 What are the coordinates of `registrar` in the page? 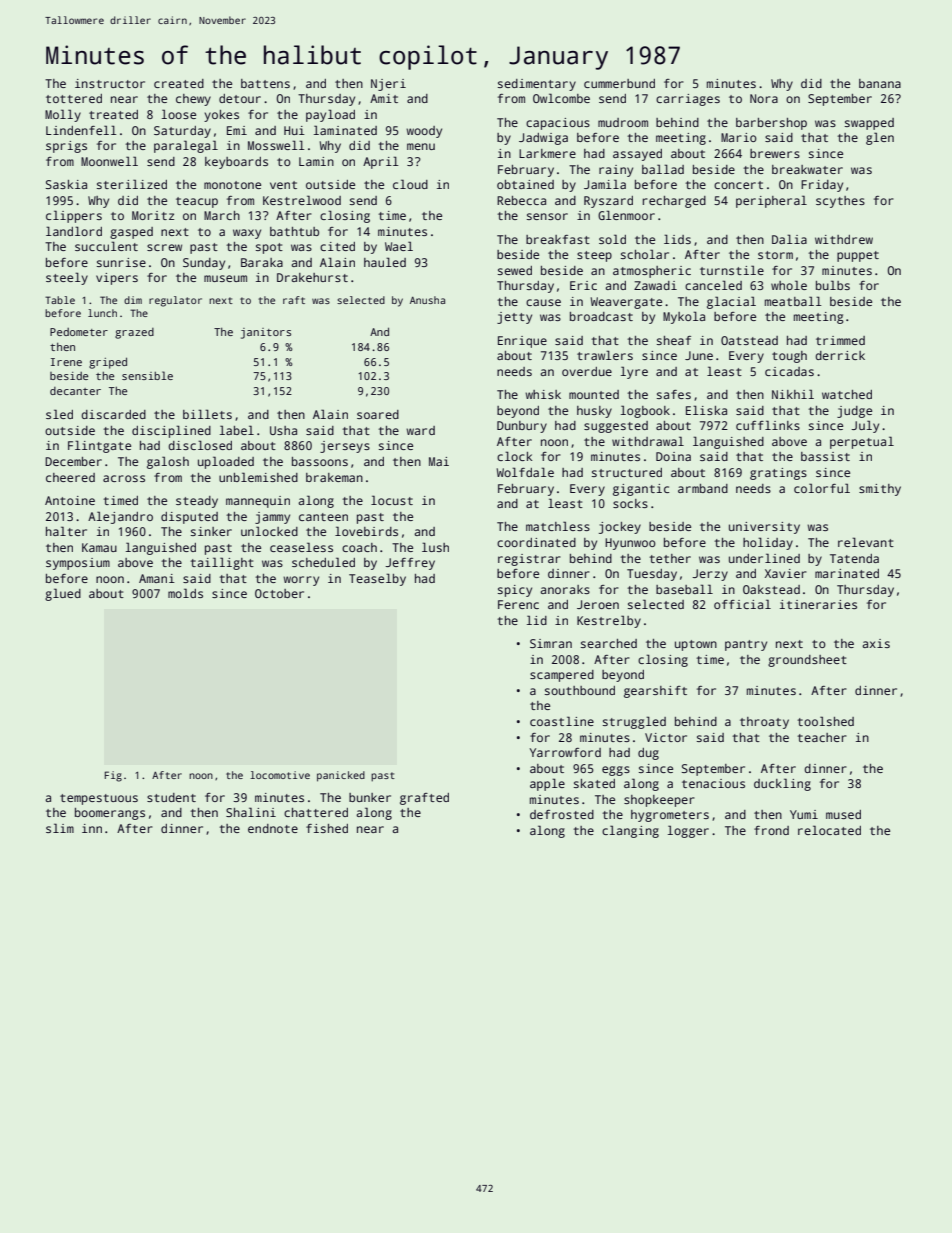 It's located at (529, 560).
